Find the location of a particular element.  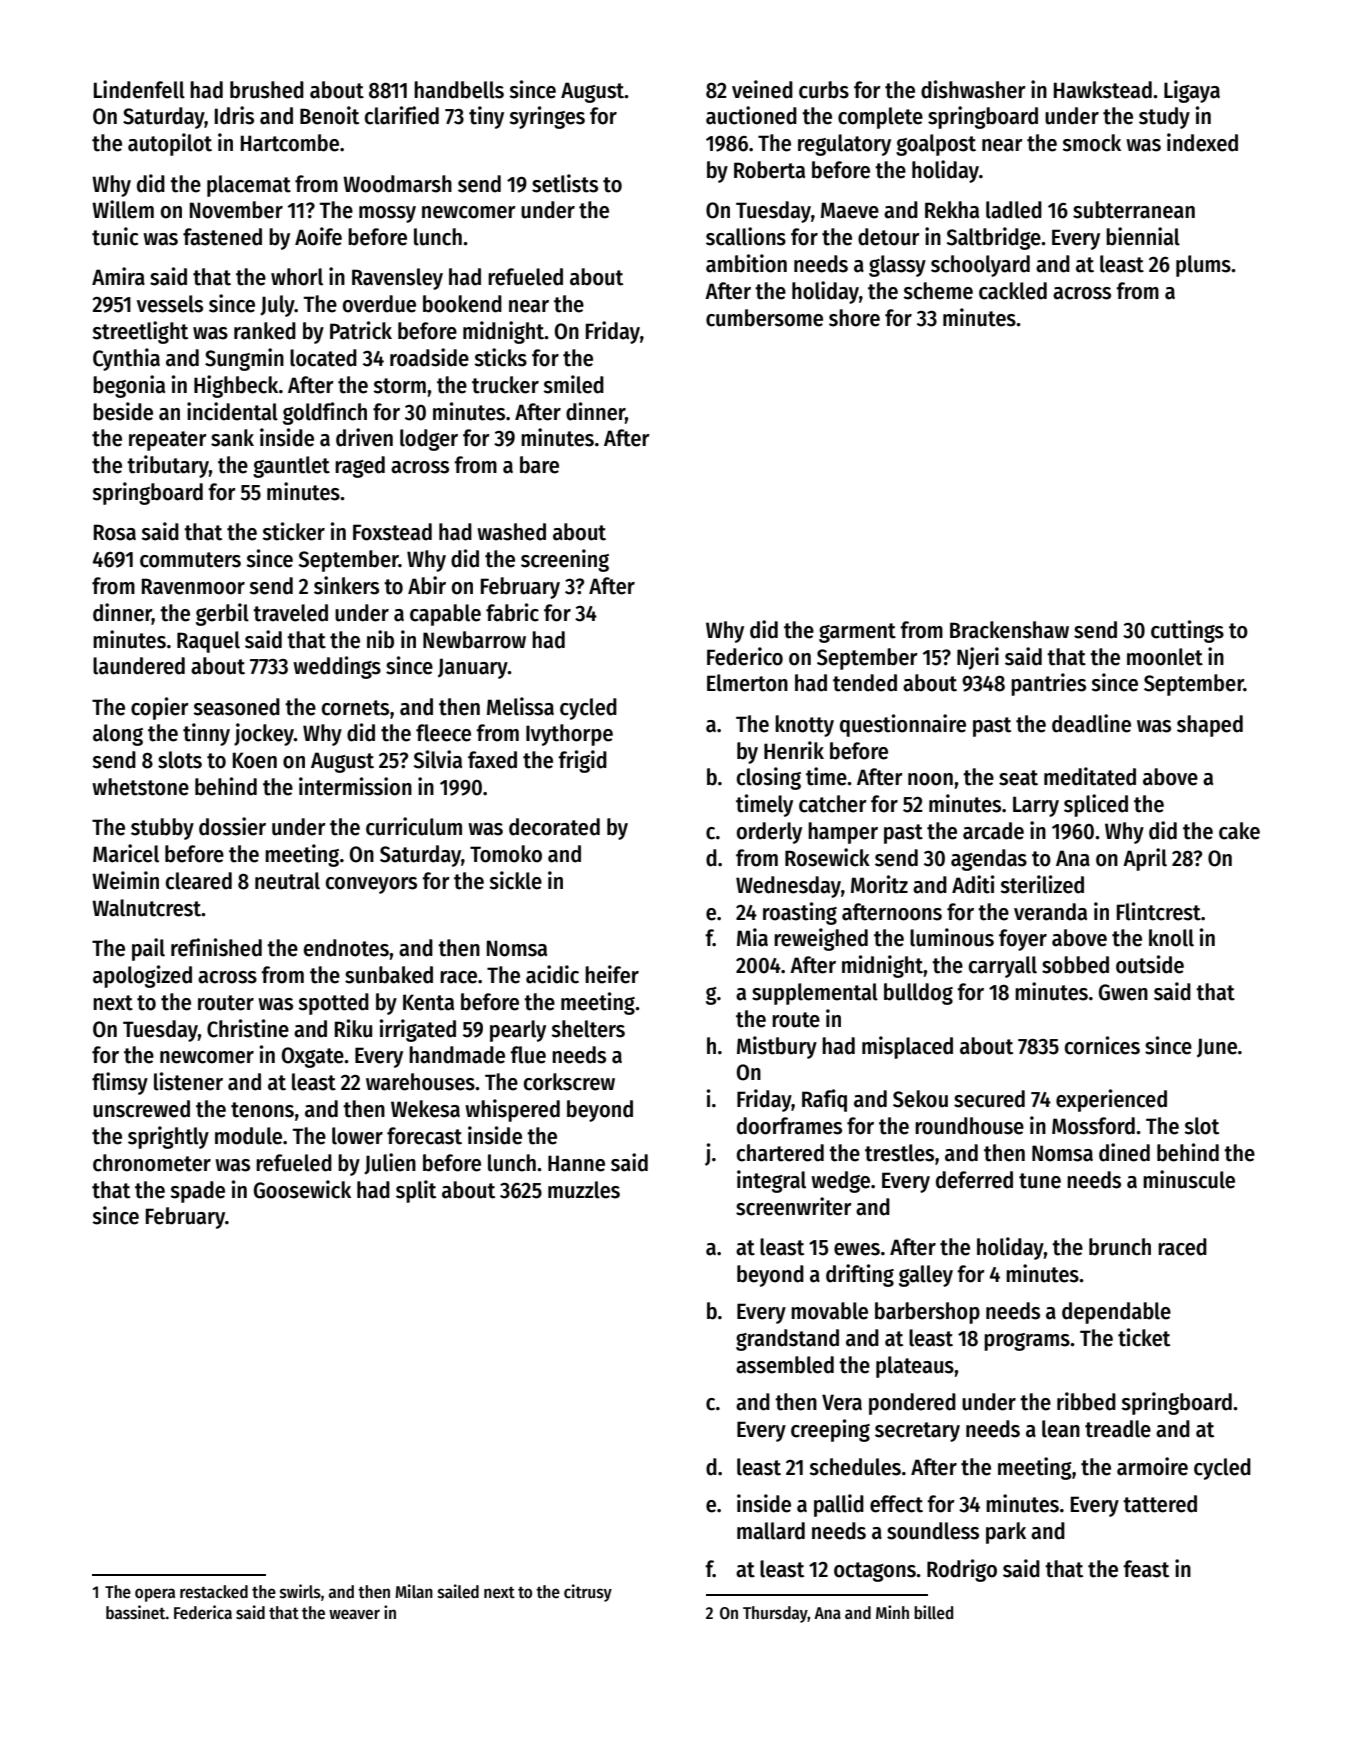

plums is located at coordinates (1203, 266).
